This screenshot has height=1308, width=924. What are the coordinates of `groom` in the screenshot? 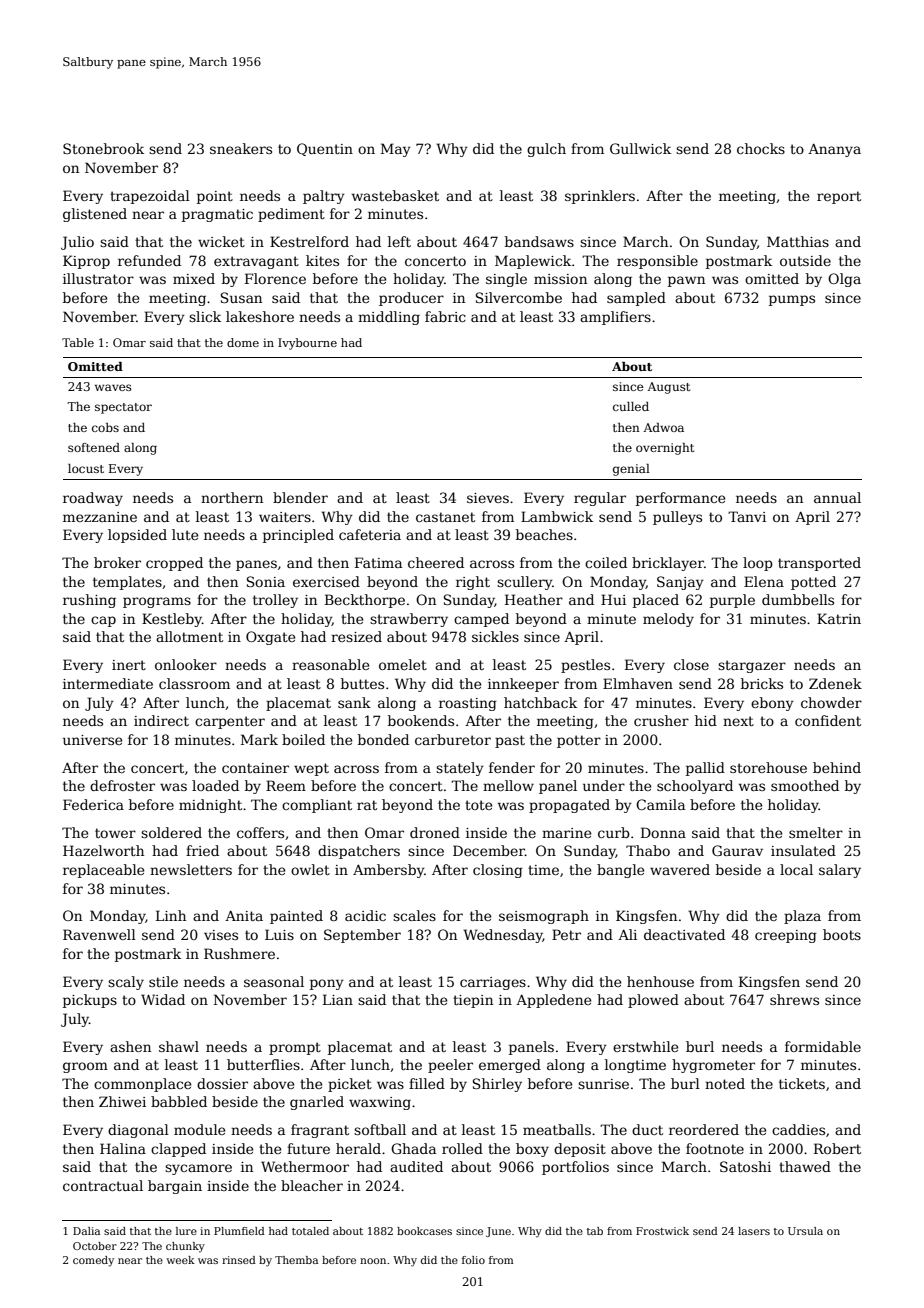 It's located at (85, 1067).
